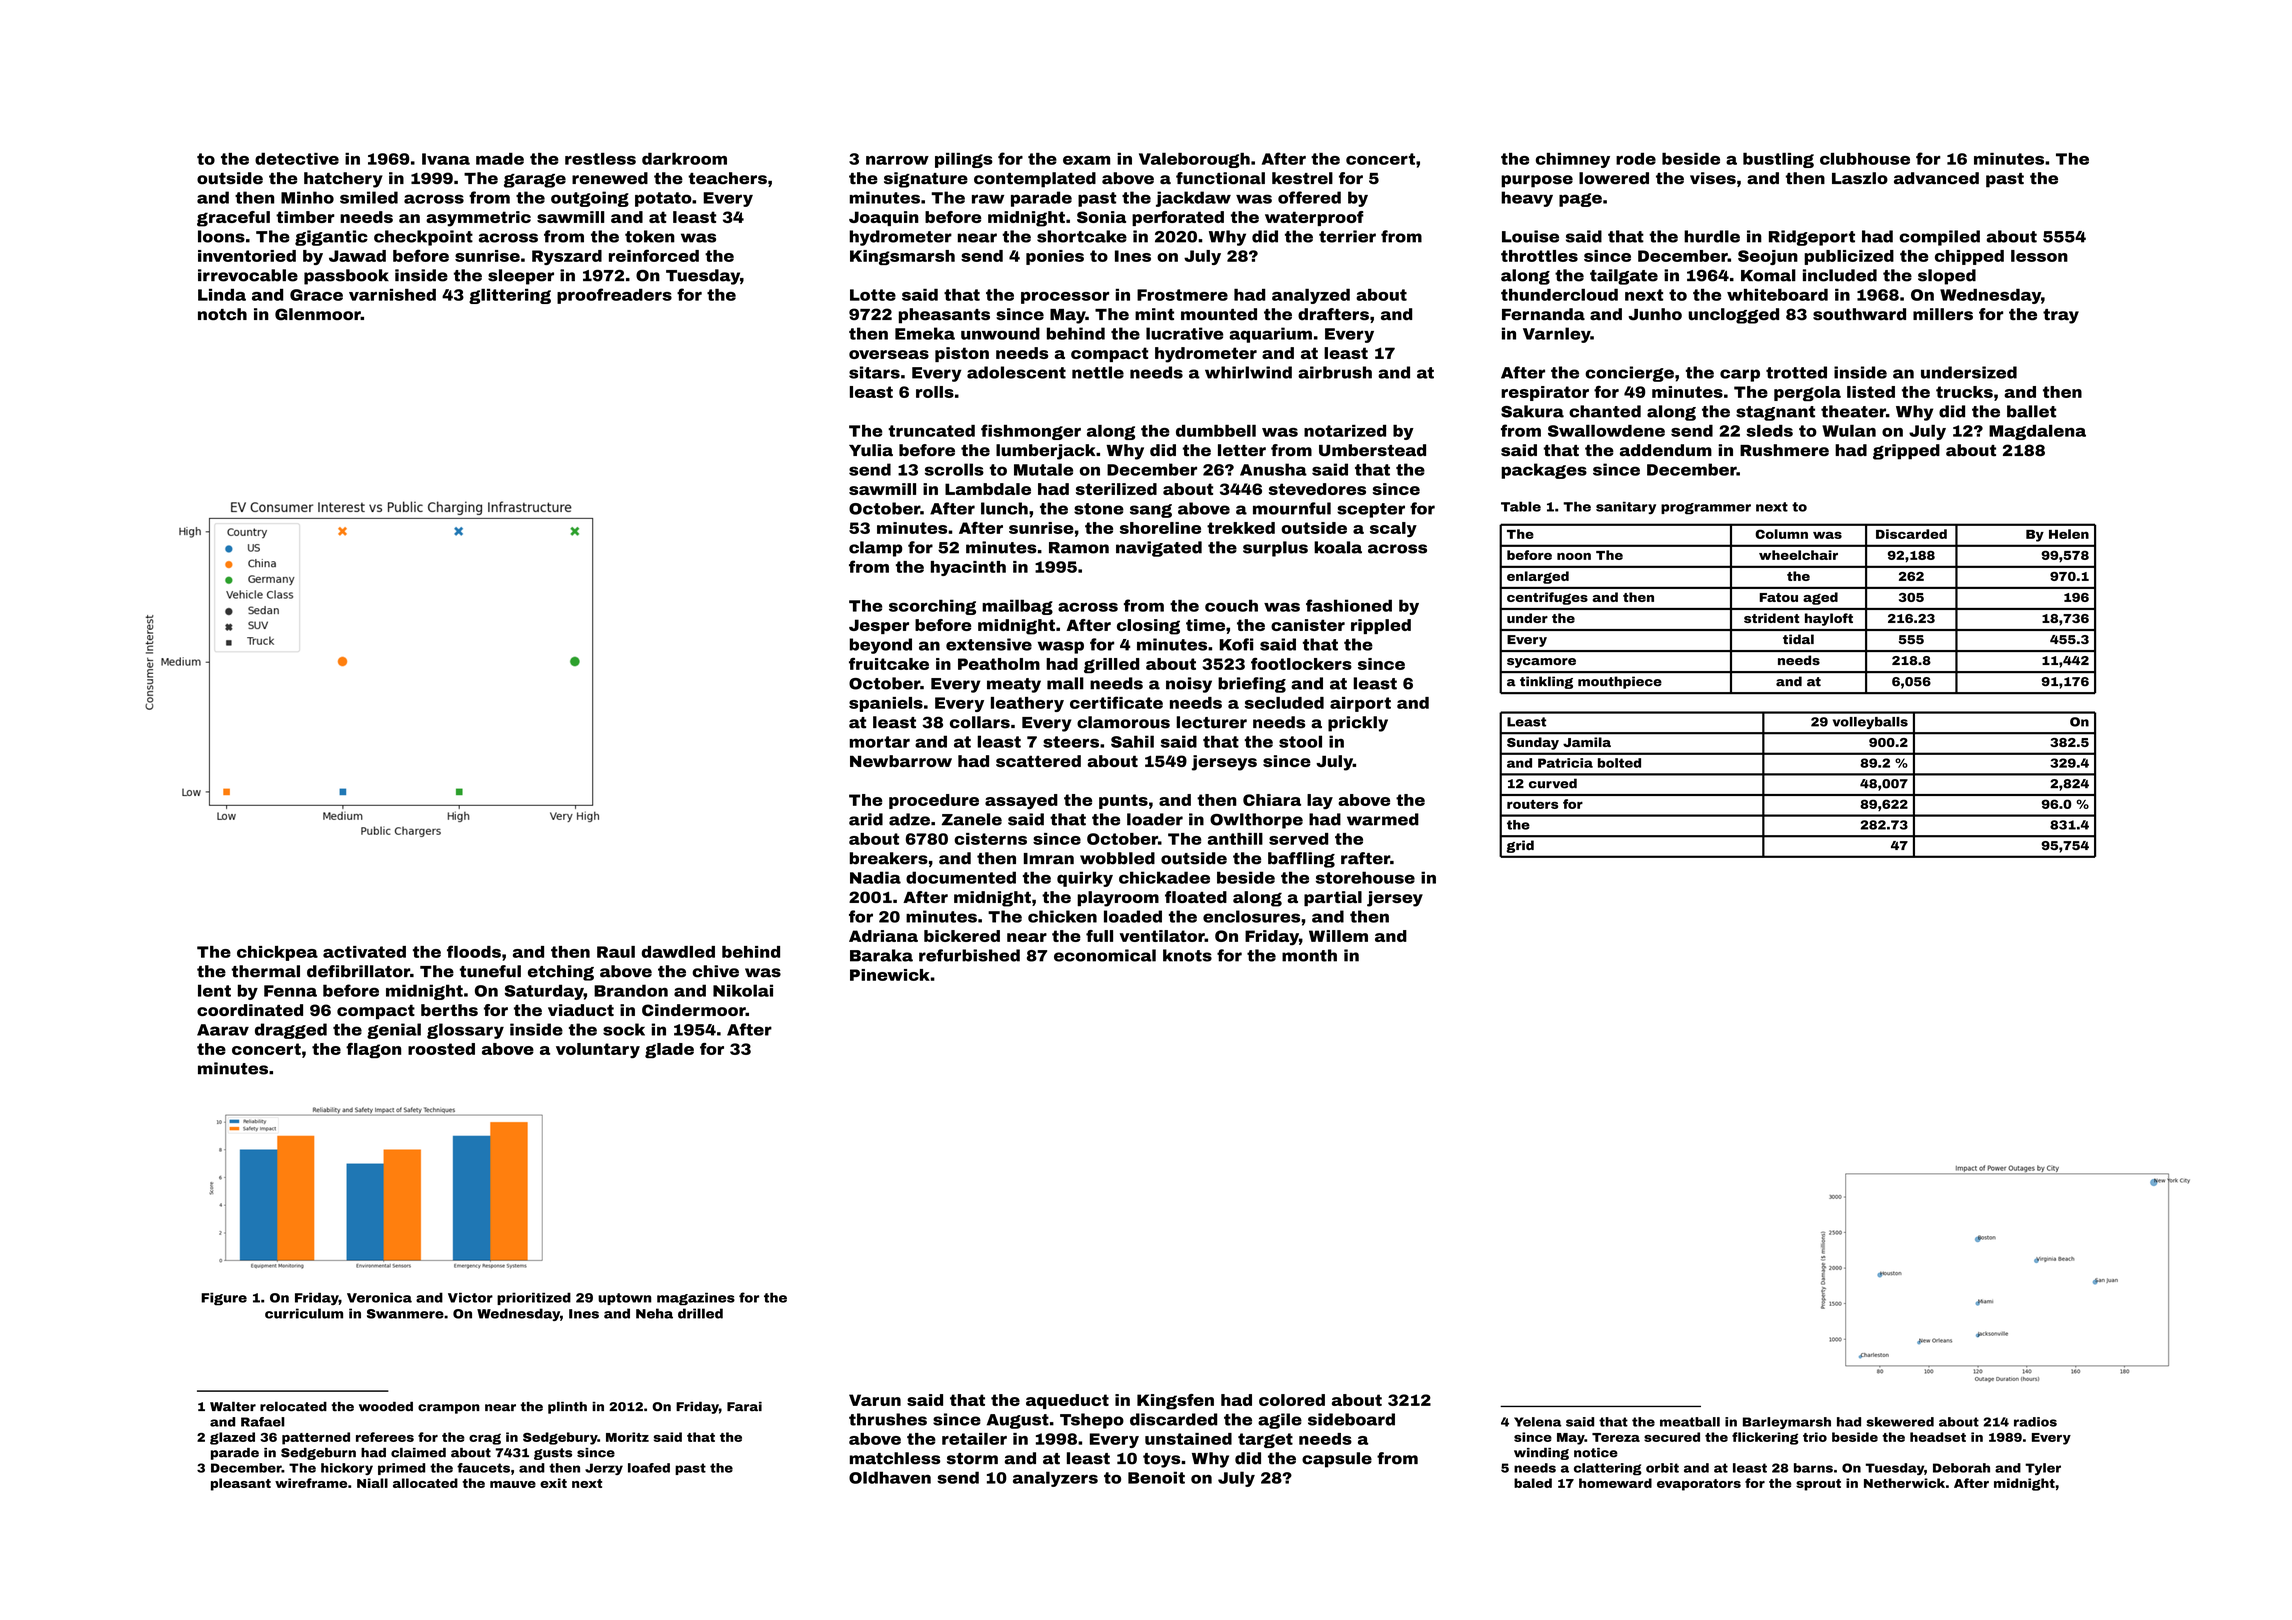  What do you see at coordinates (478, 219) in the screenshot?
I see `asymmetric` at bounding box center [478, 219].
